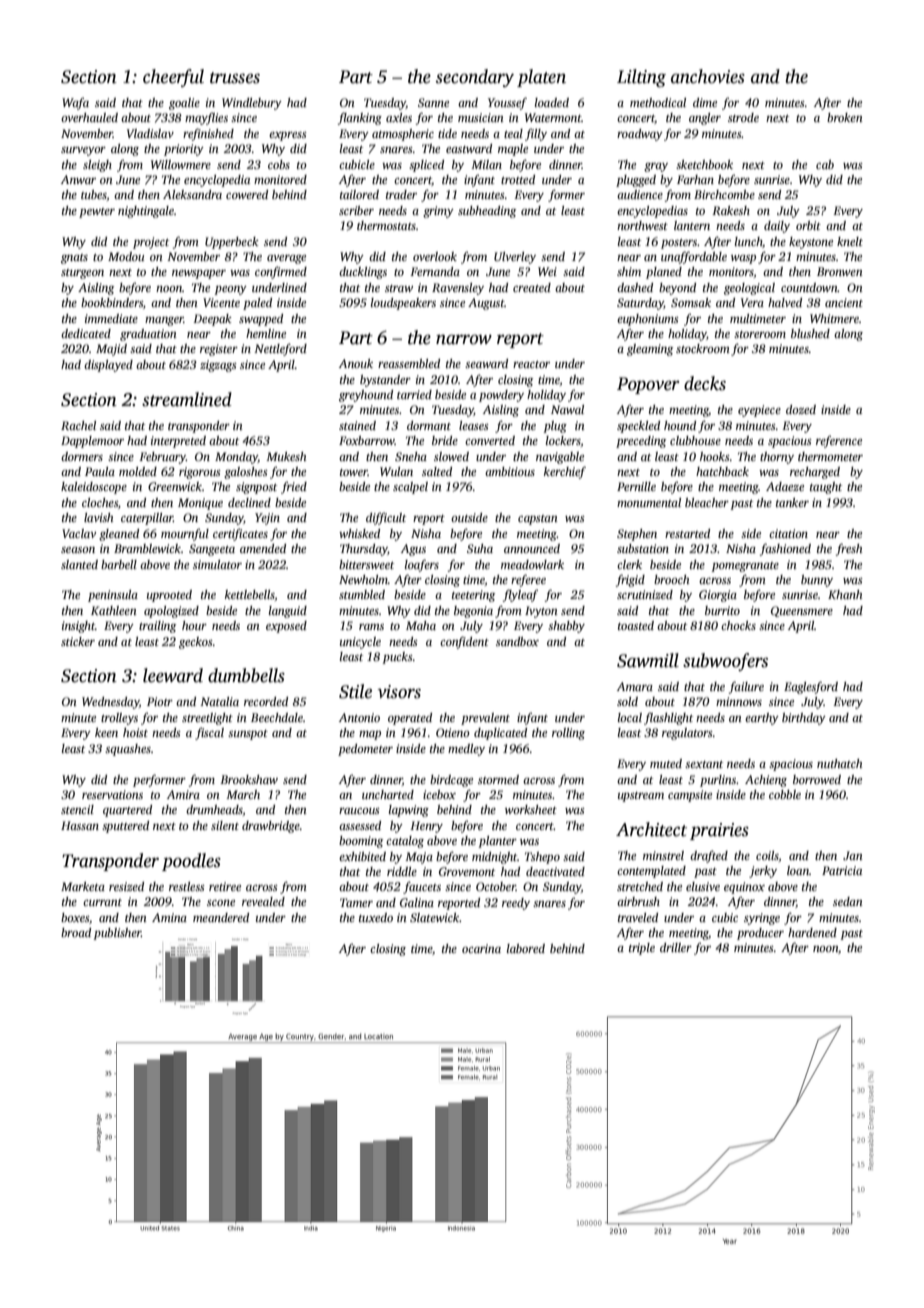 This screenshot has height=1308, width=924. Describe the element at coordinates (719, 831) in the screenshot. I see `prairies` at that location.
